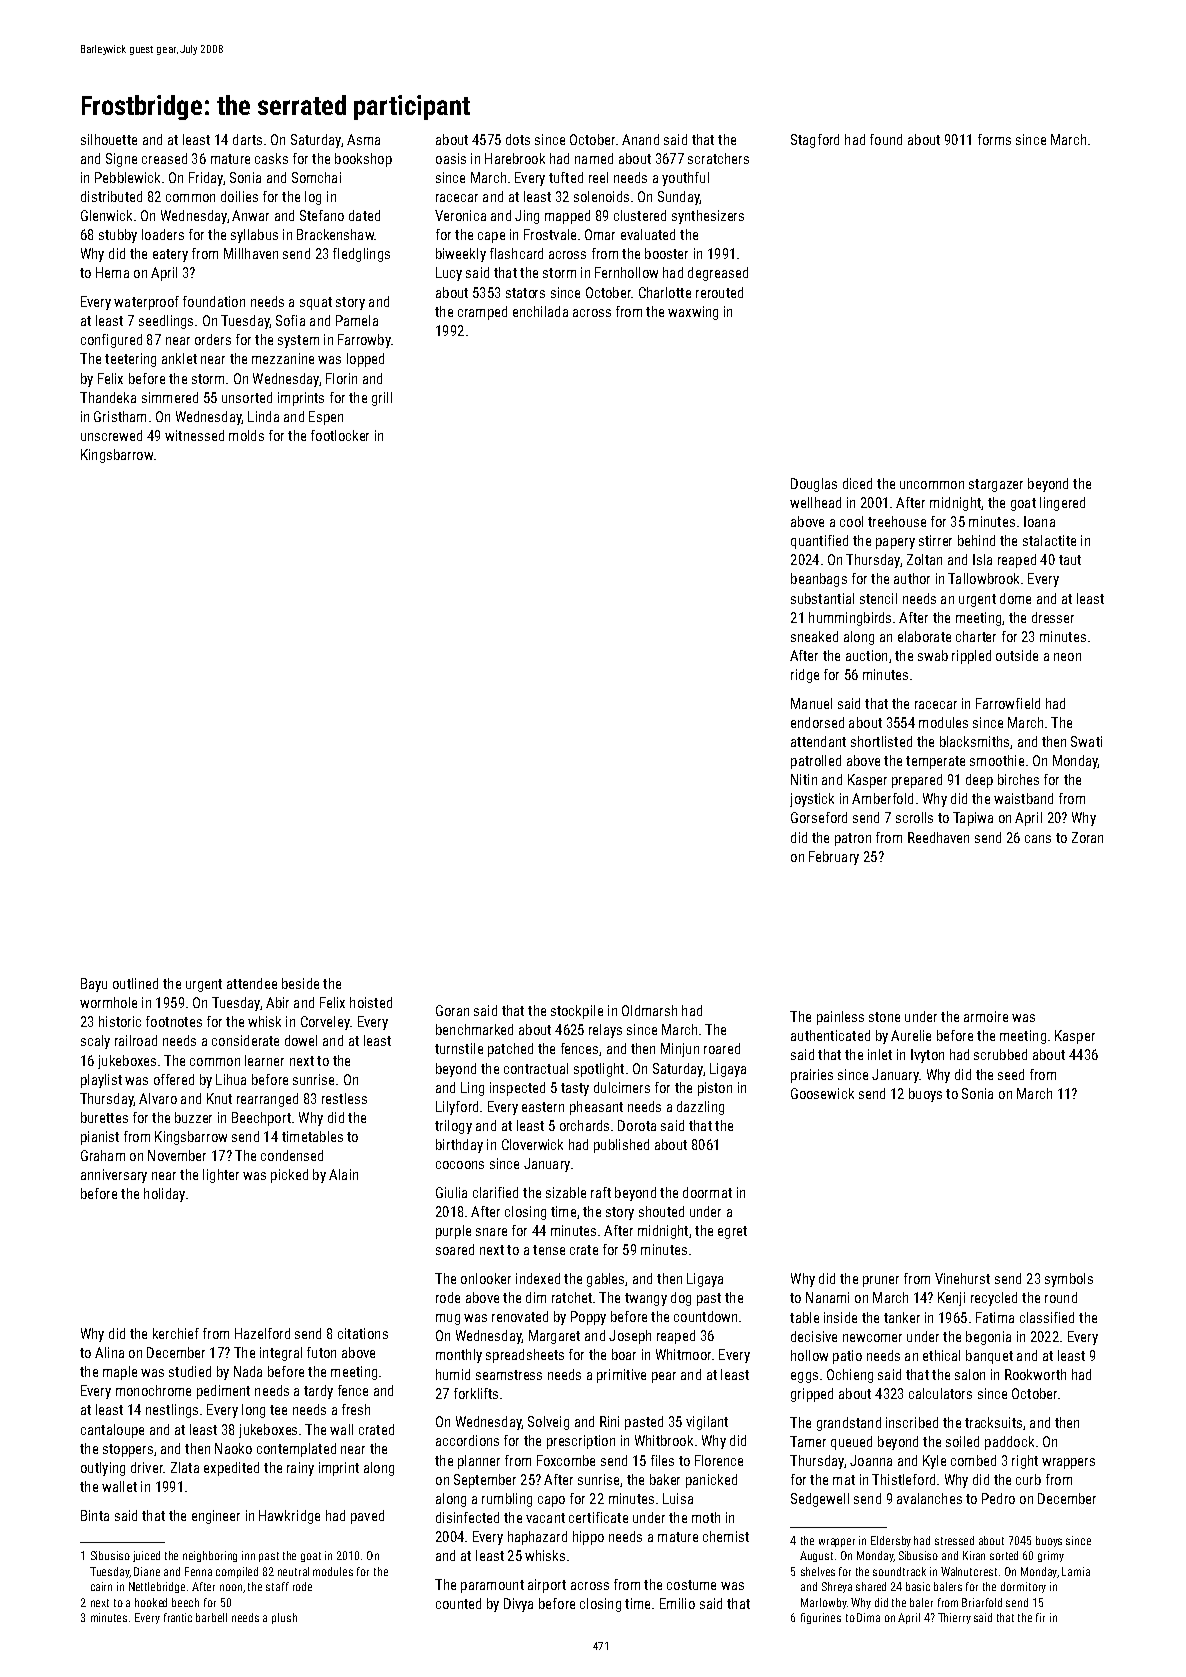  I want to click on Bayu, so click(94, 985).
